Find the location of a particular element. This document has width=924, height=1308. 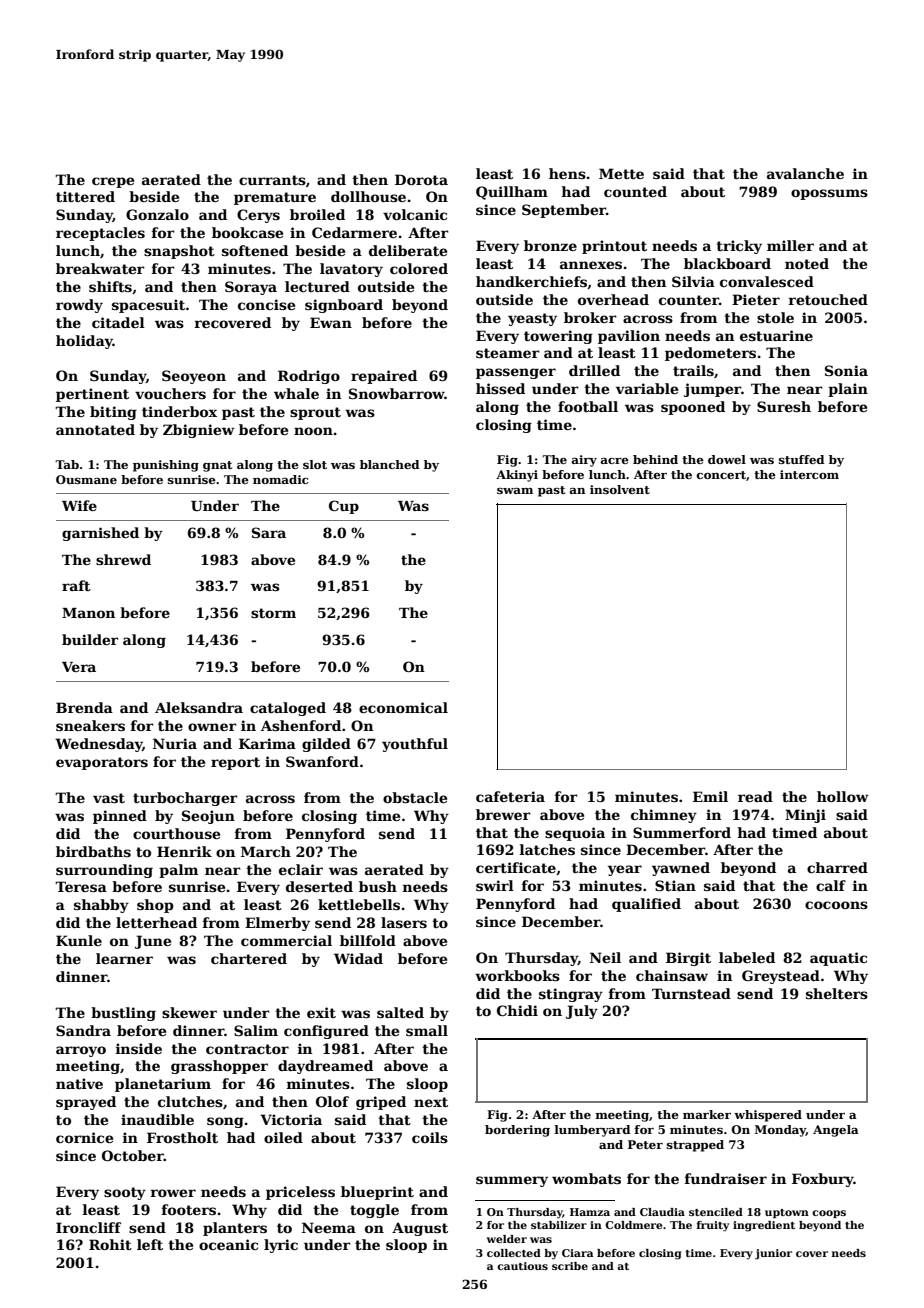

Teresa is located at coordinates (81, 886).
